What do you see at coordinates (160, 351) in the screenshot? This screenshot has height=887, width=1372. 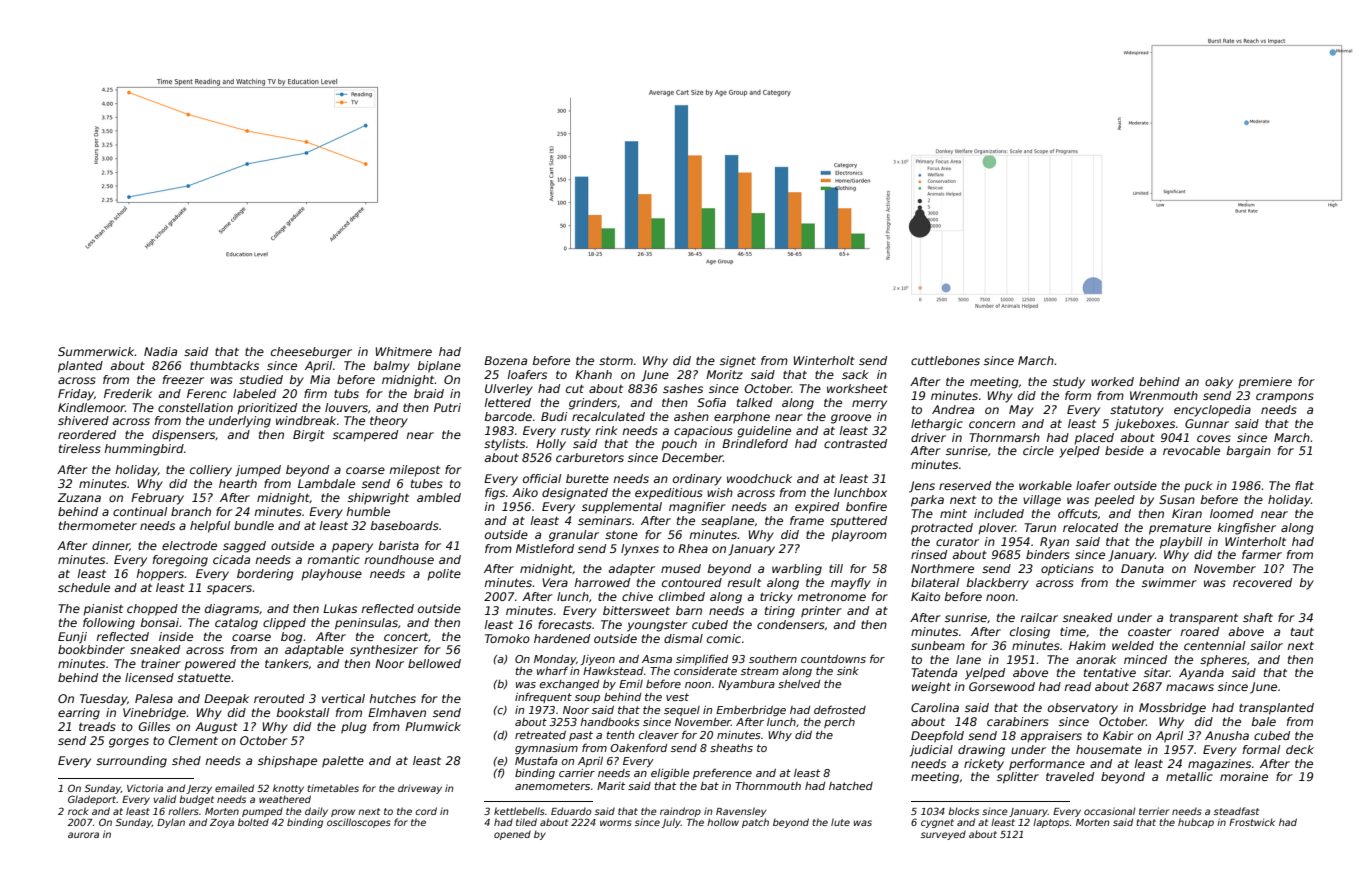 I see `Nadia` at bounding box center [160, 351].
